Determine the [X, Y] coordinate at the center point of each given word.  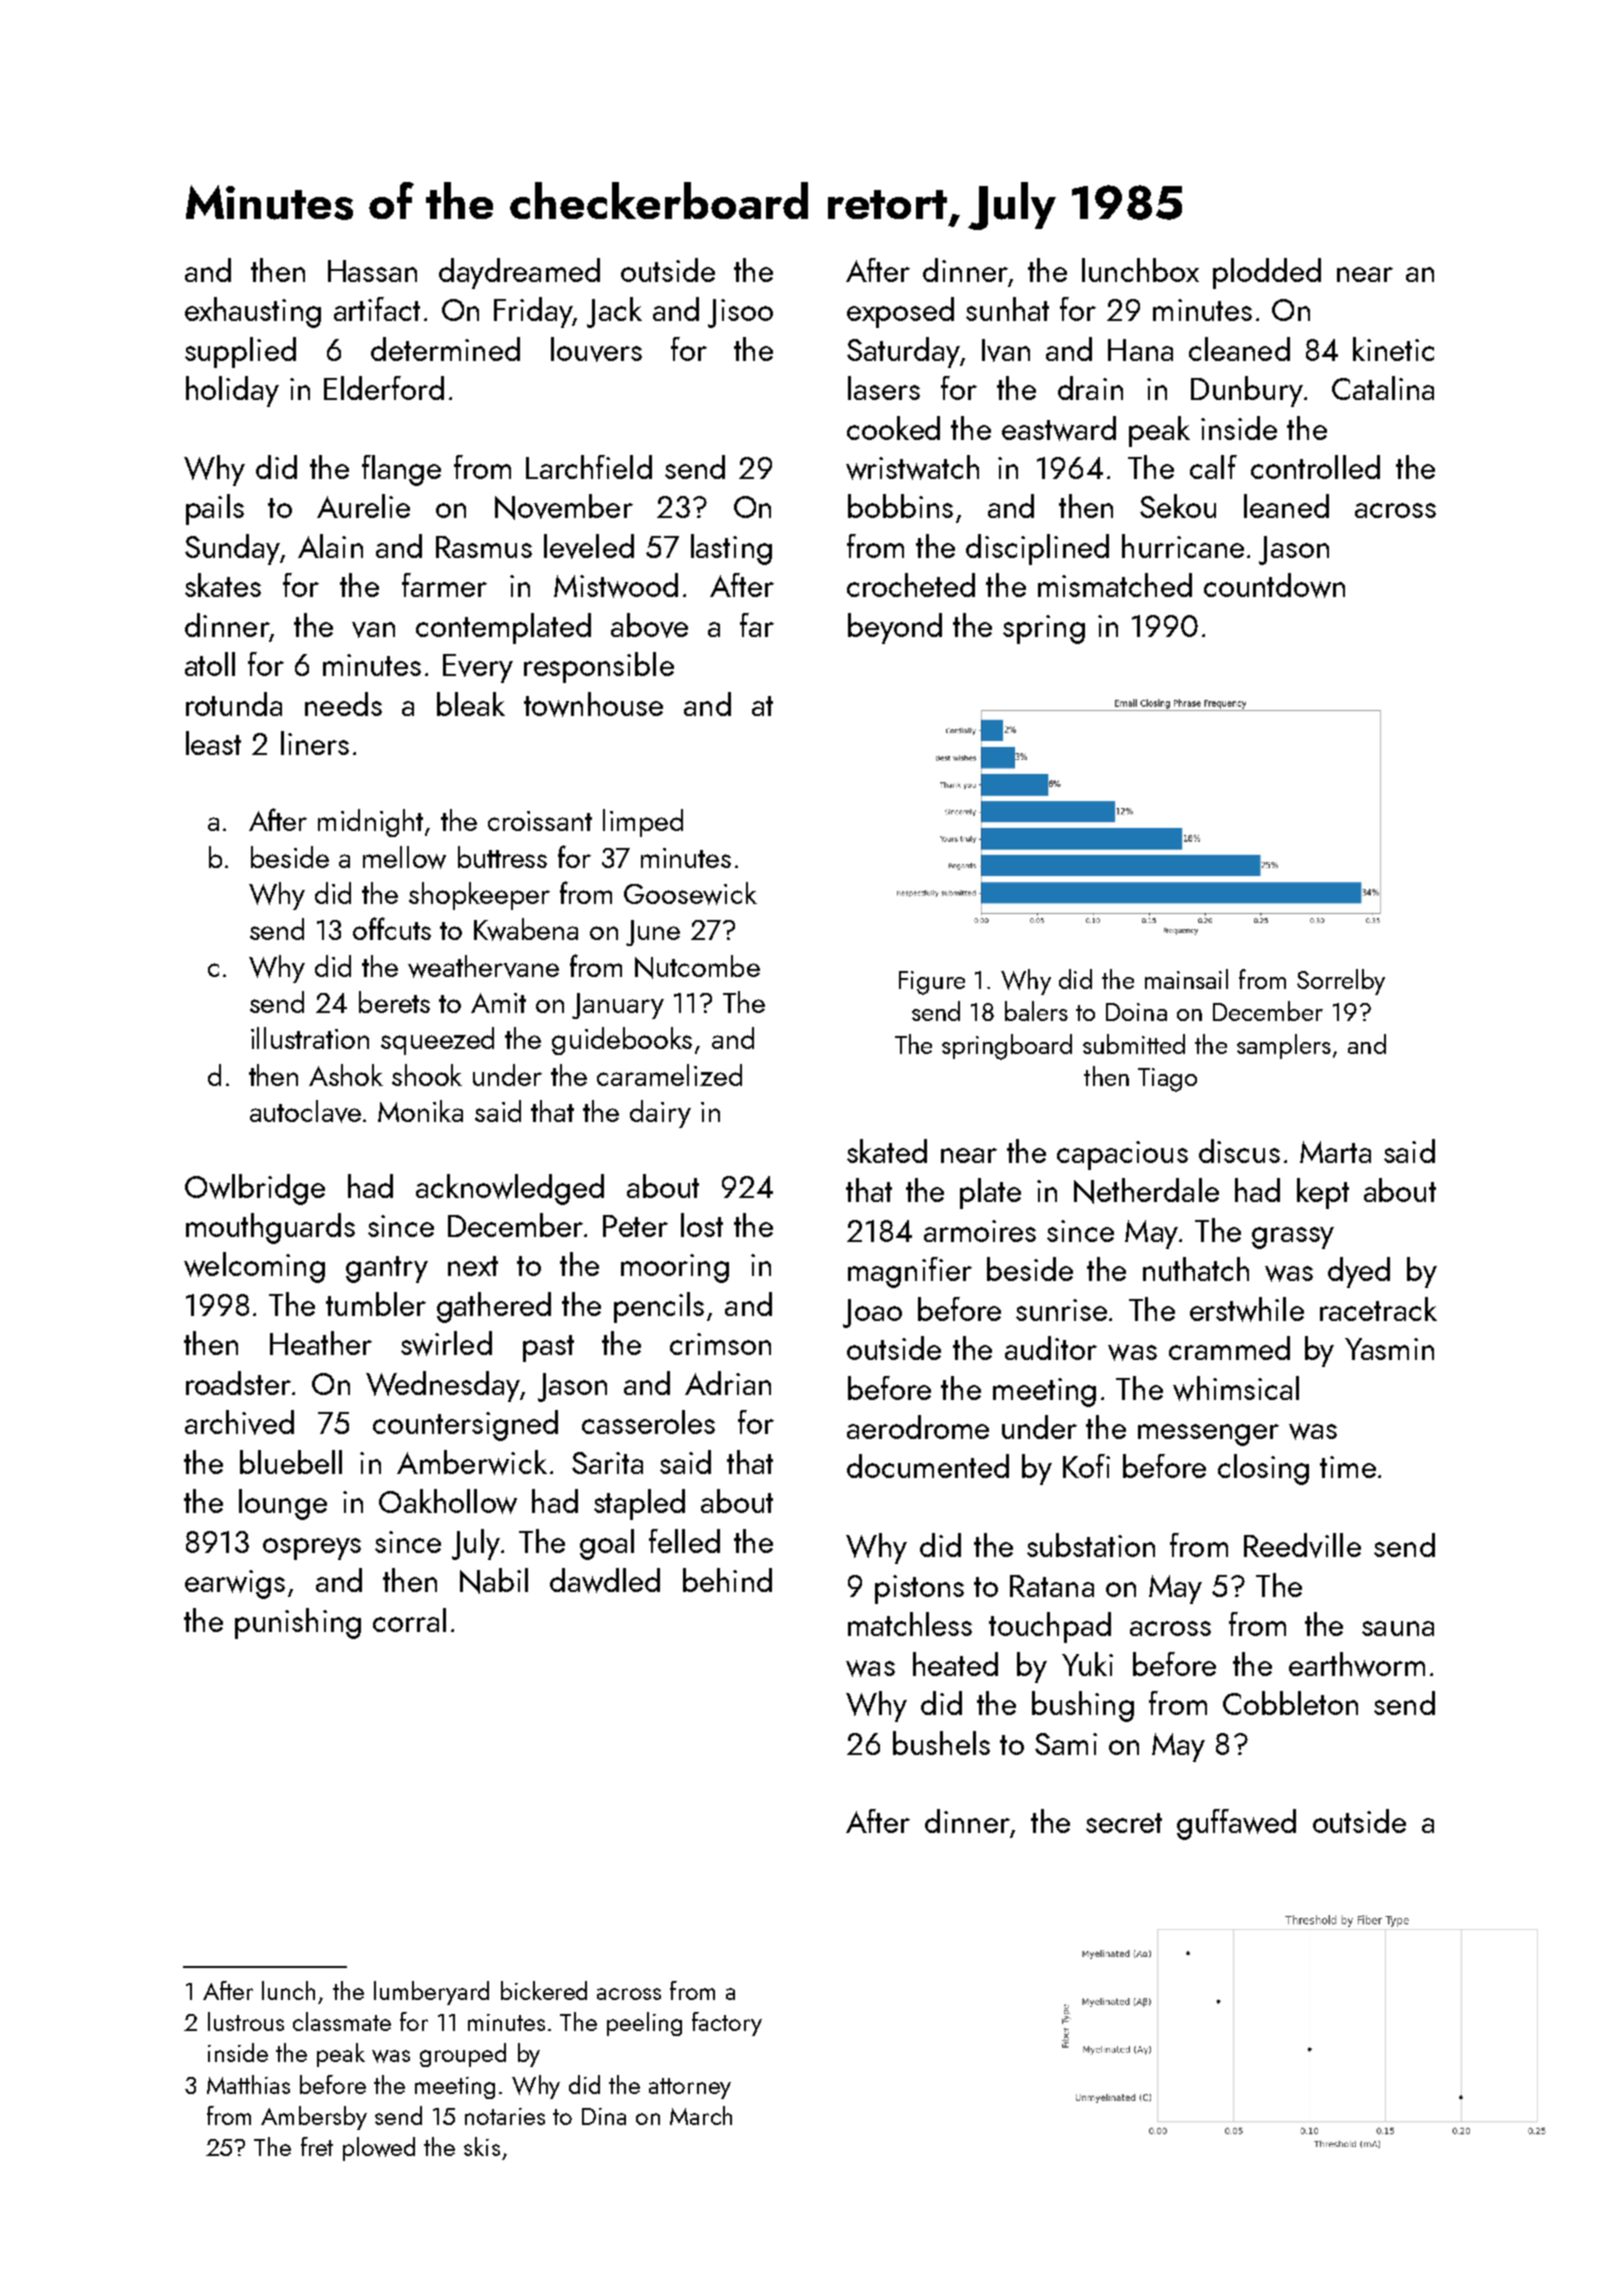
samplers [1284, 1046]
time [1348, 1467]
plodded [1267, 273]
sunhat [1007, 309]
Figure [932, 983]
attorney [690, 2088]
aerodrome [918, 1427]
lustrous [246, 2021]
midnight [370, 823]
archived [239, 1422]
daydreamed [519, 273]
